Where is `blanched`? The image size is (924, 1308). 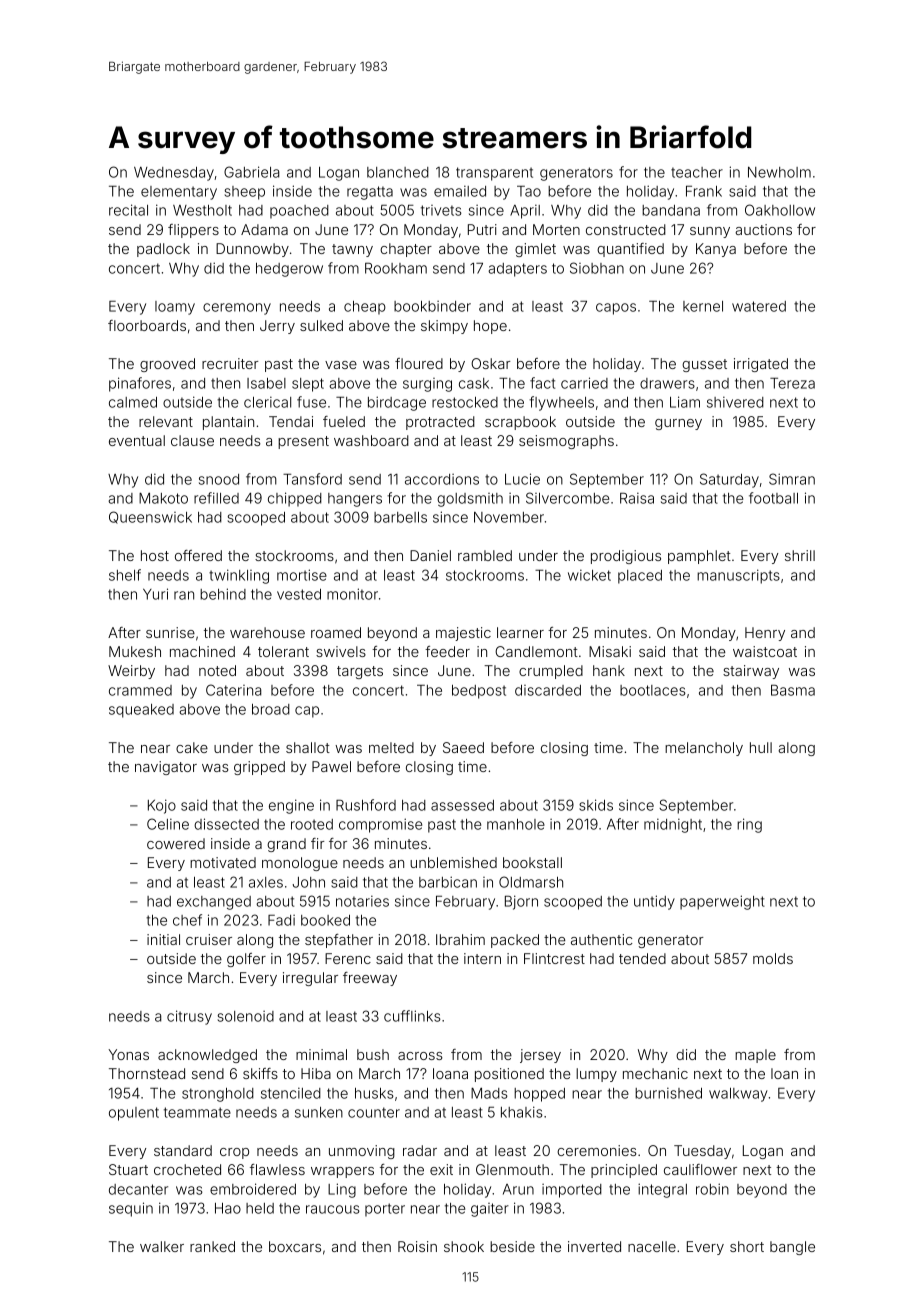
blanched is located at coordinates (398, 172).
